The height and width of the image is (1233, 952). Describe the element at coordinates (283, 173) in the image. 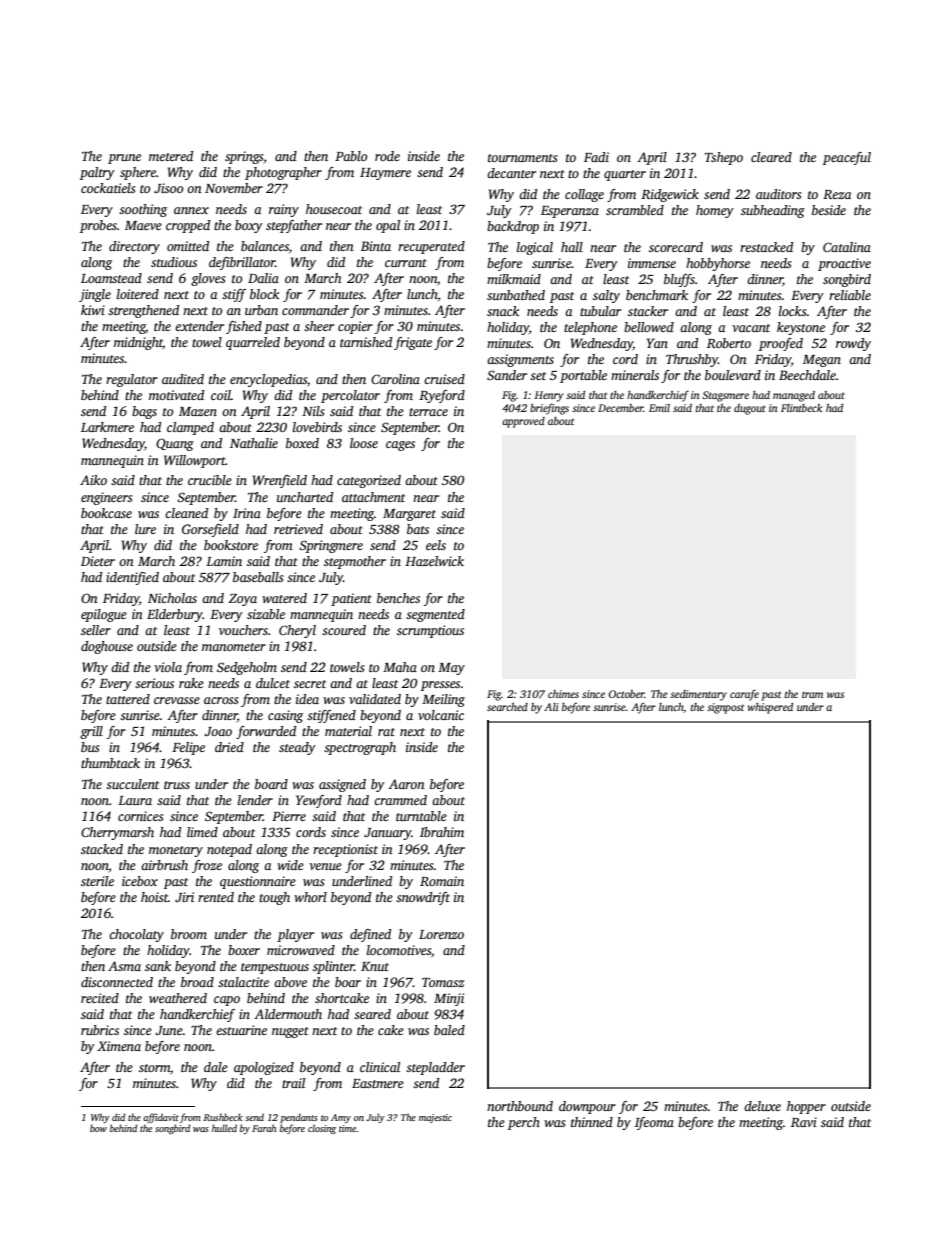

I see `photographer` at that location.
